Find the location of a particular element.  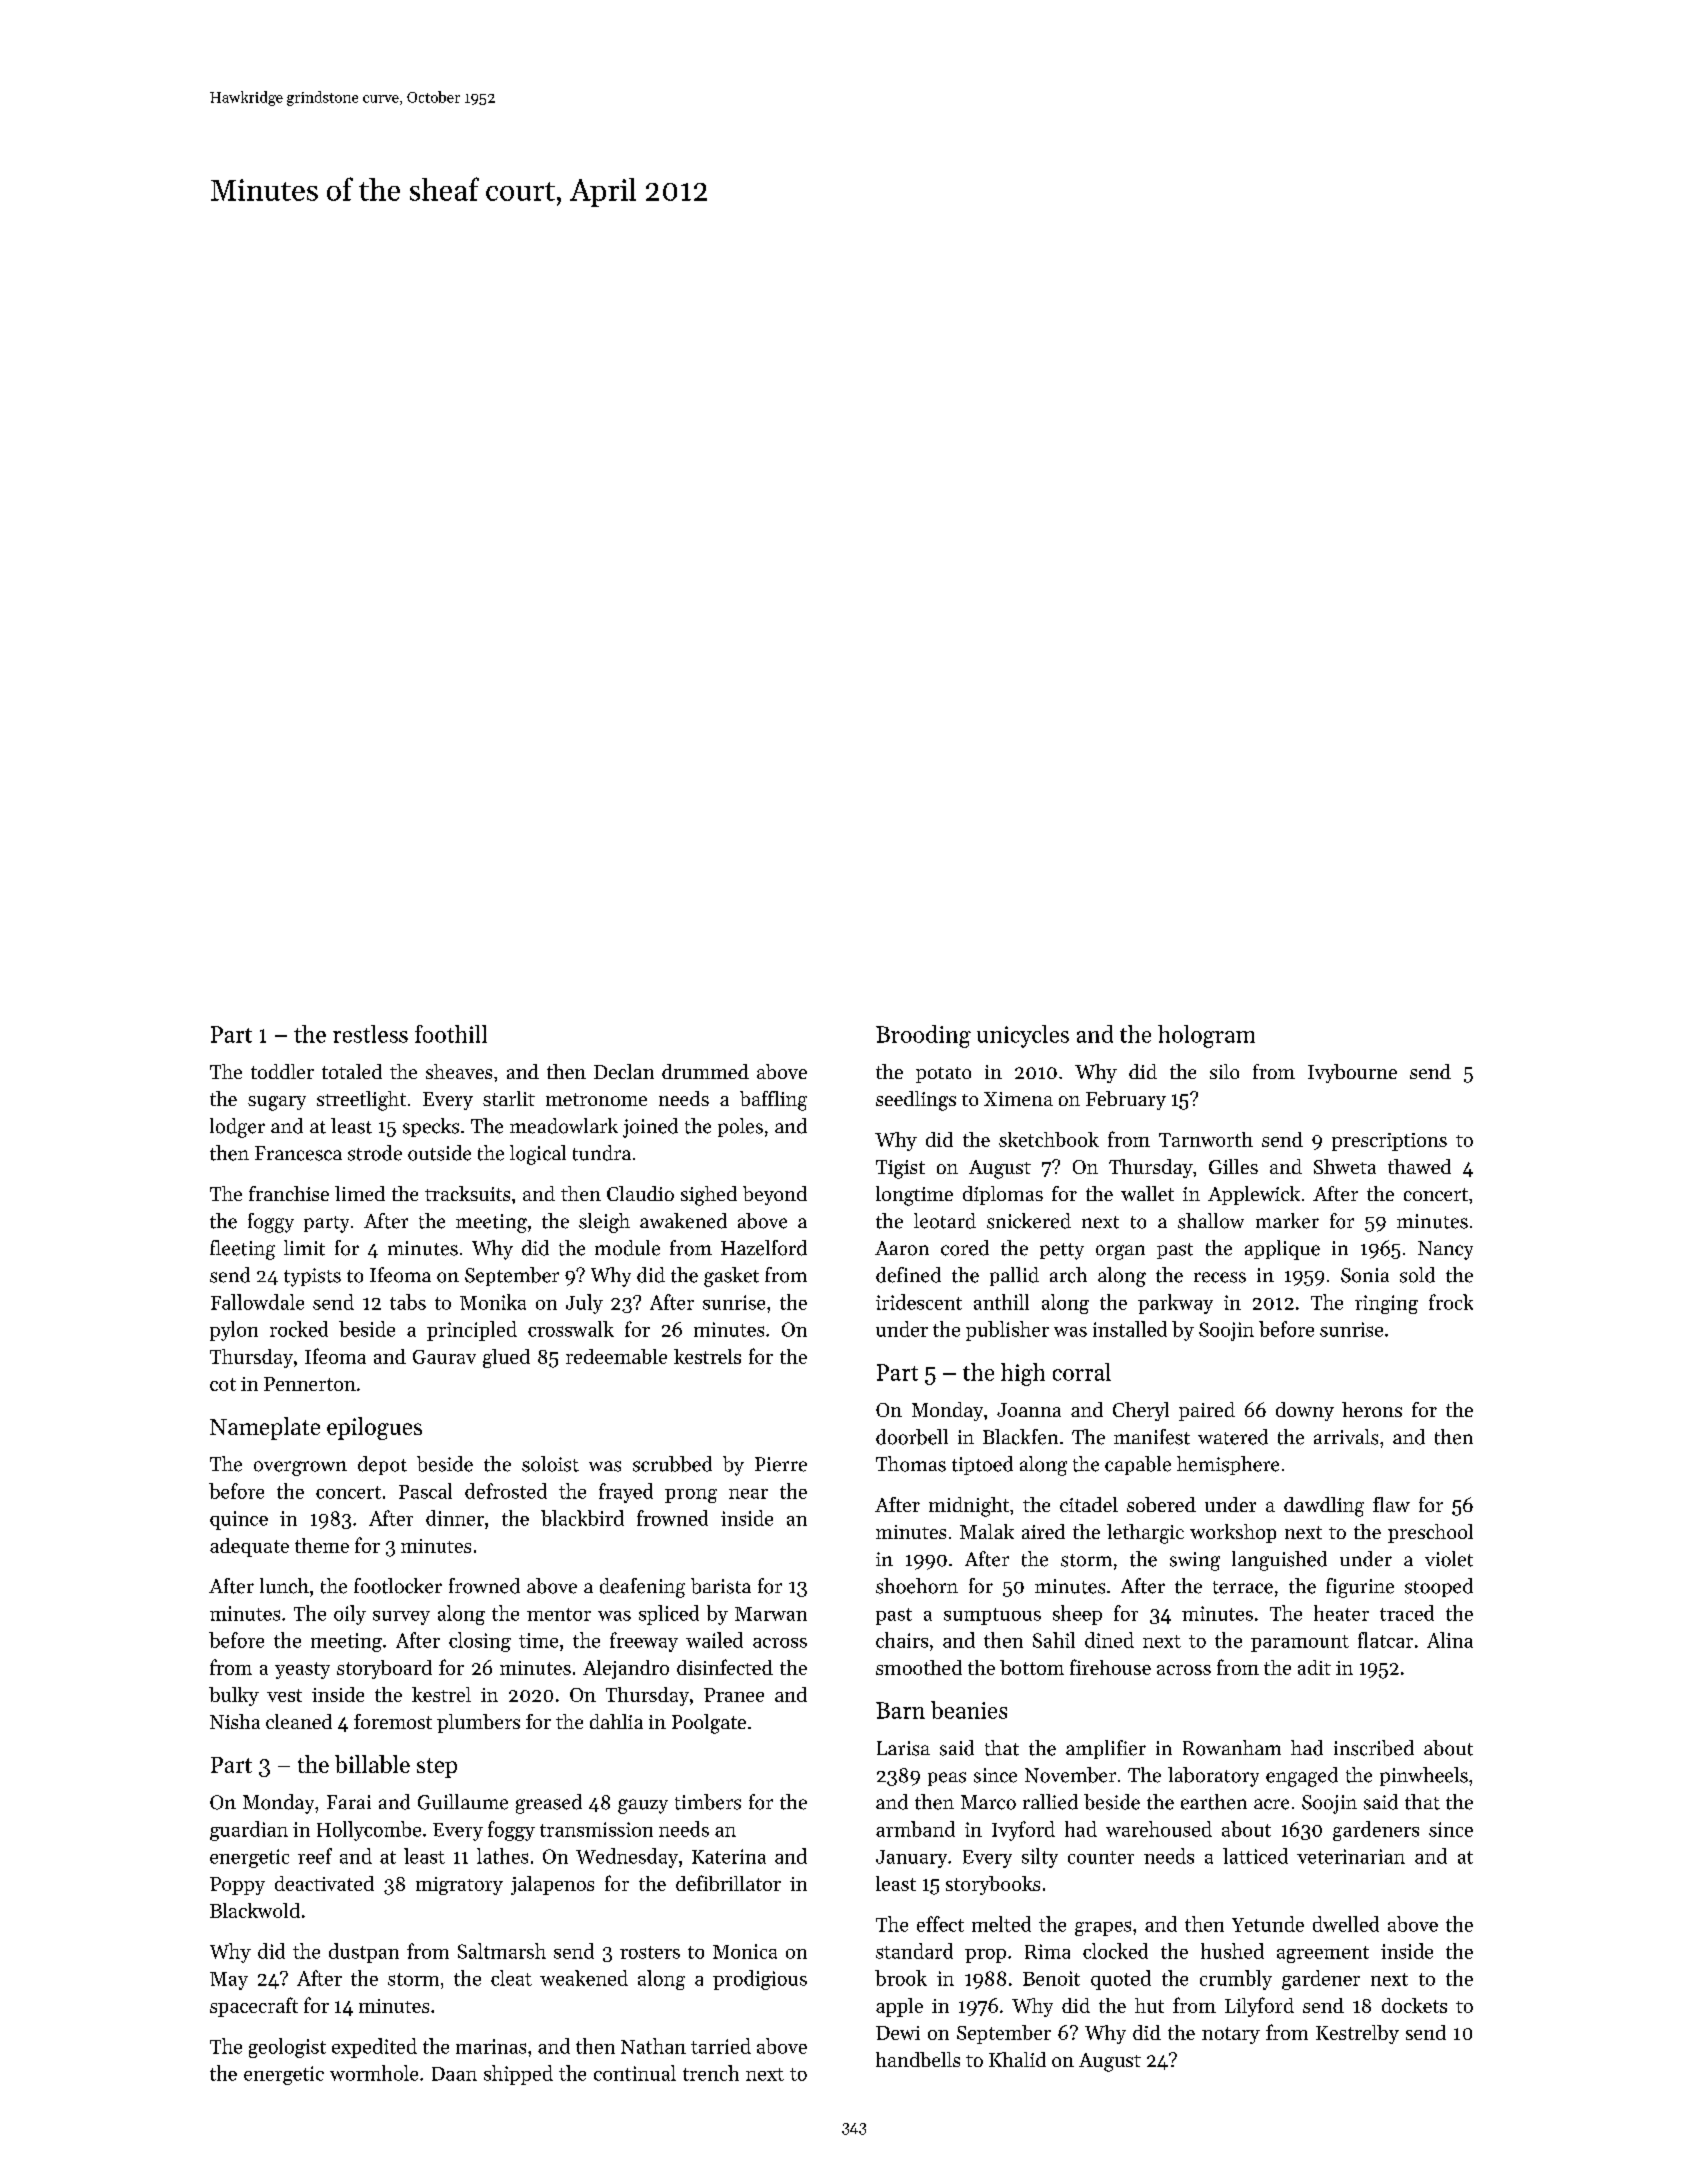

soloist is located at coordinates (550, 1464).
